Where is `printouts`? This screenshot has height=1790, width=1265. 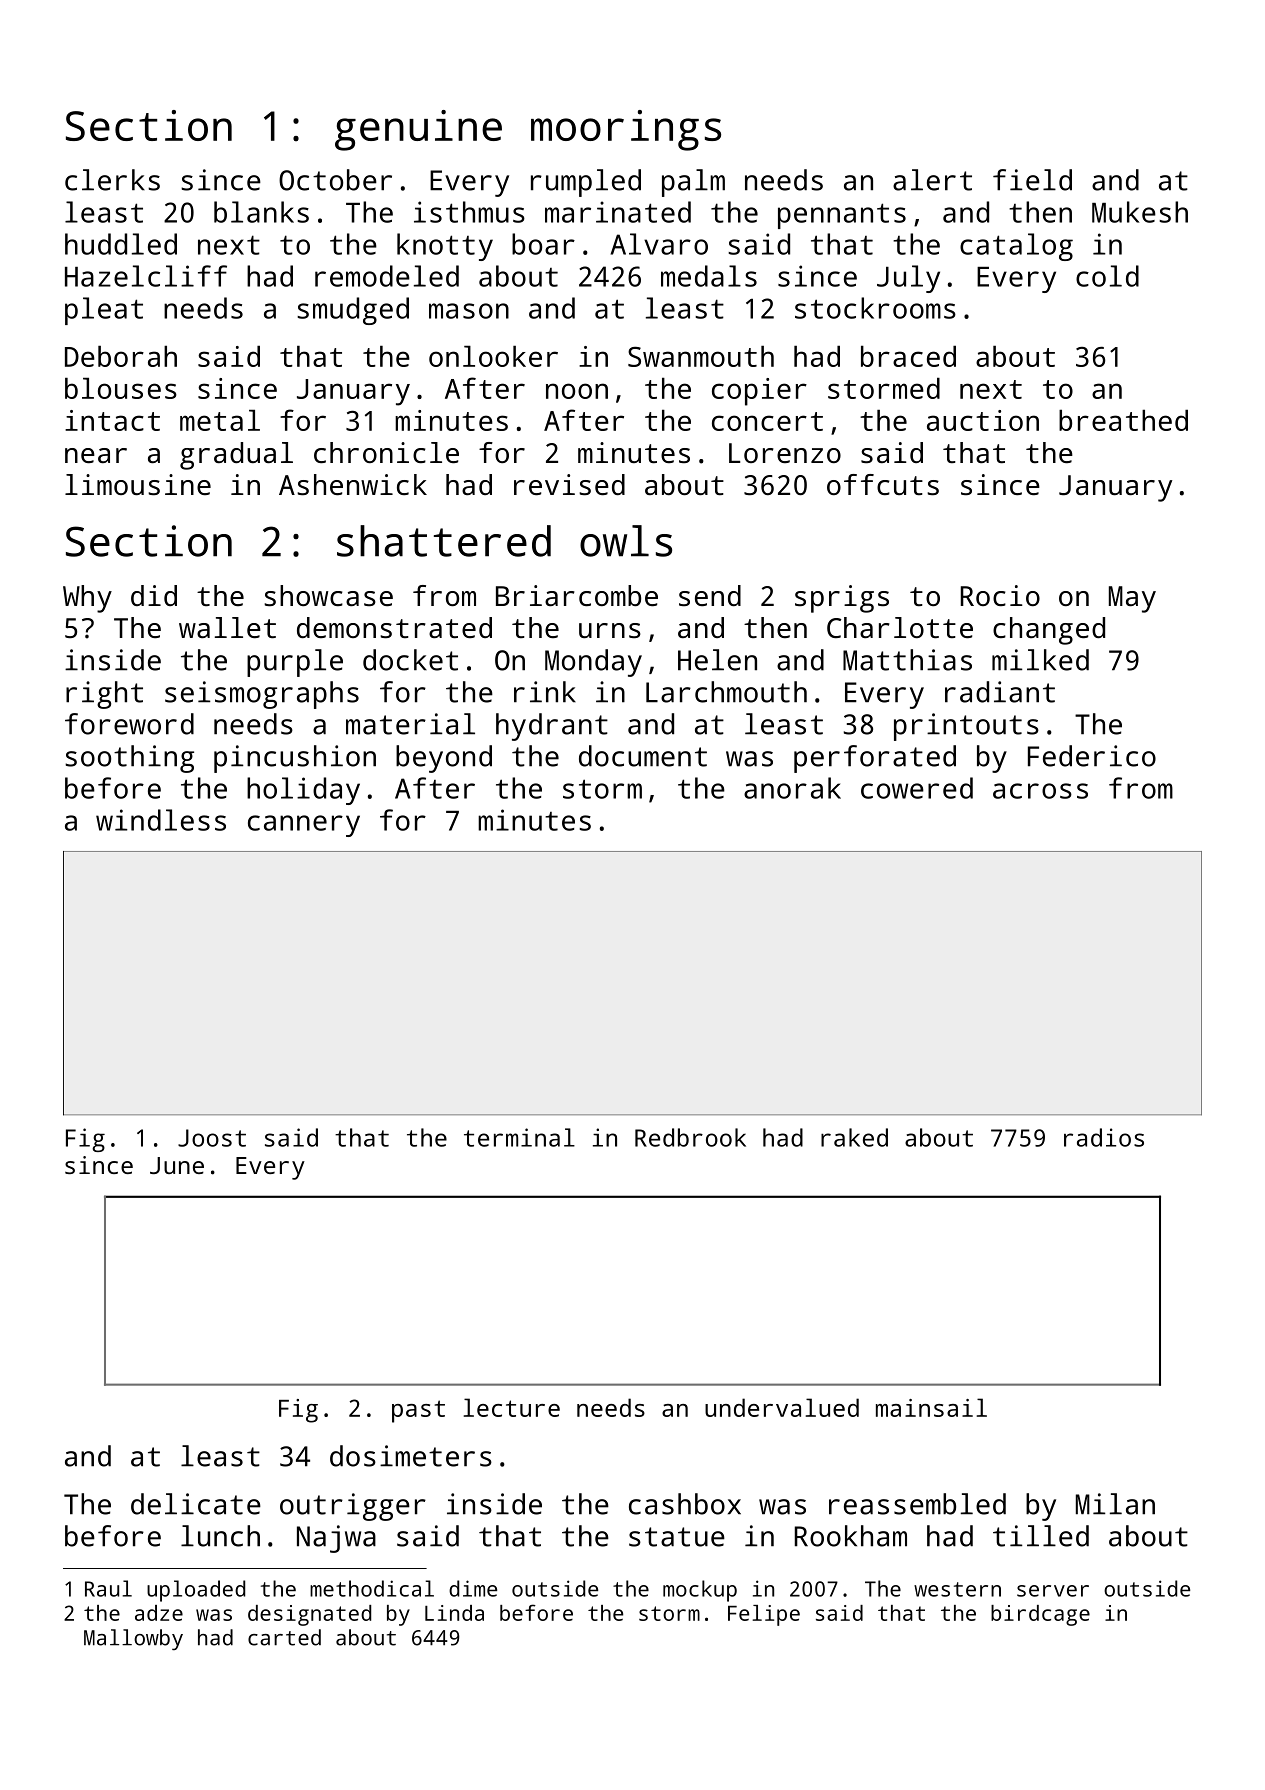 printouts is located at coordinates (966, 727).
